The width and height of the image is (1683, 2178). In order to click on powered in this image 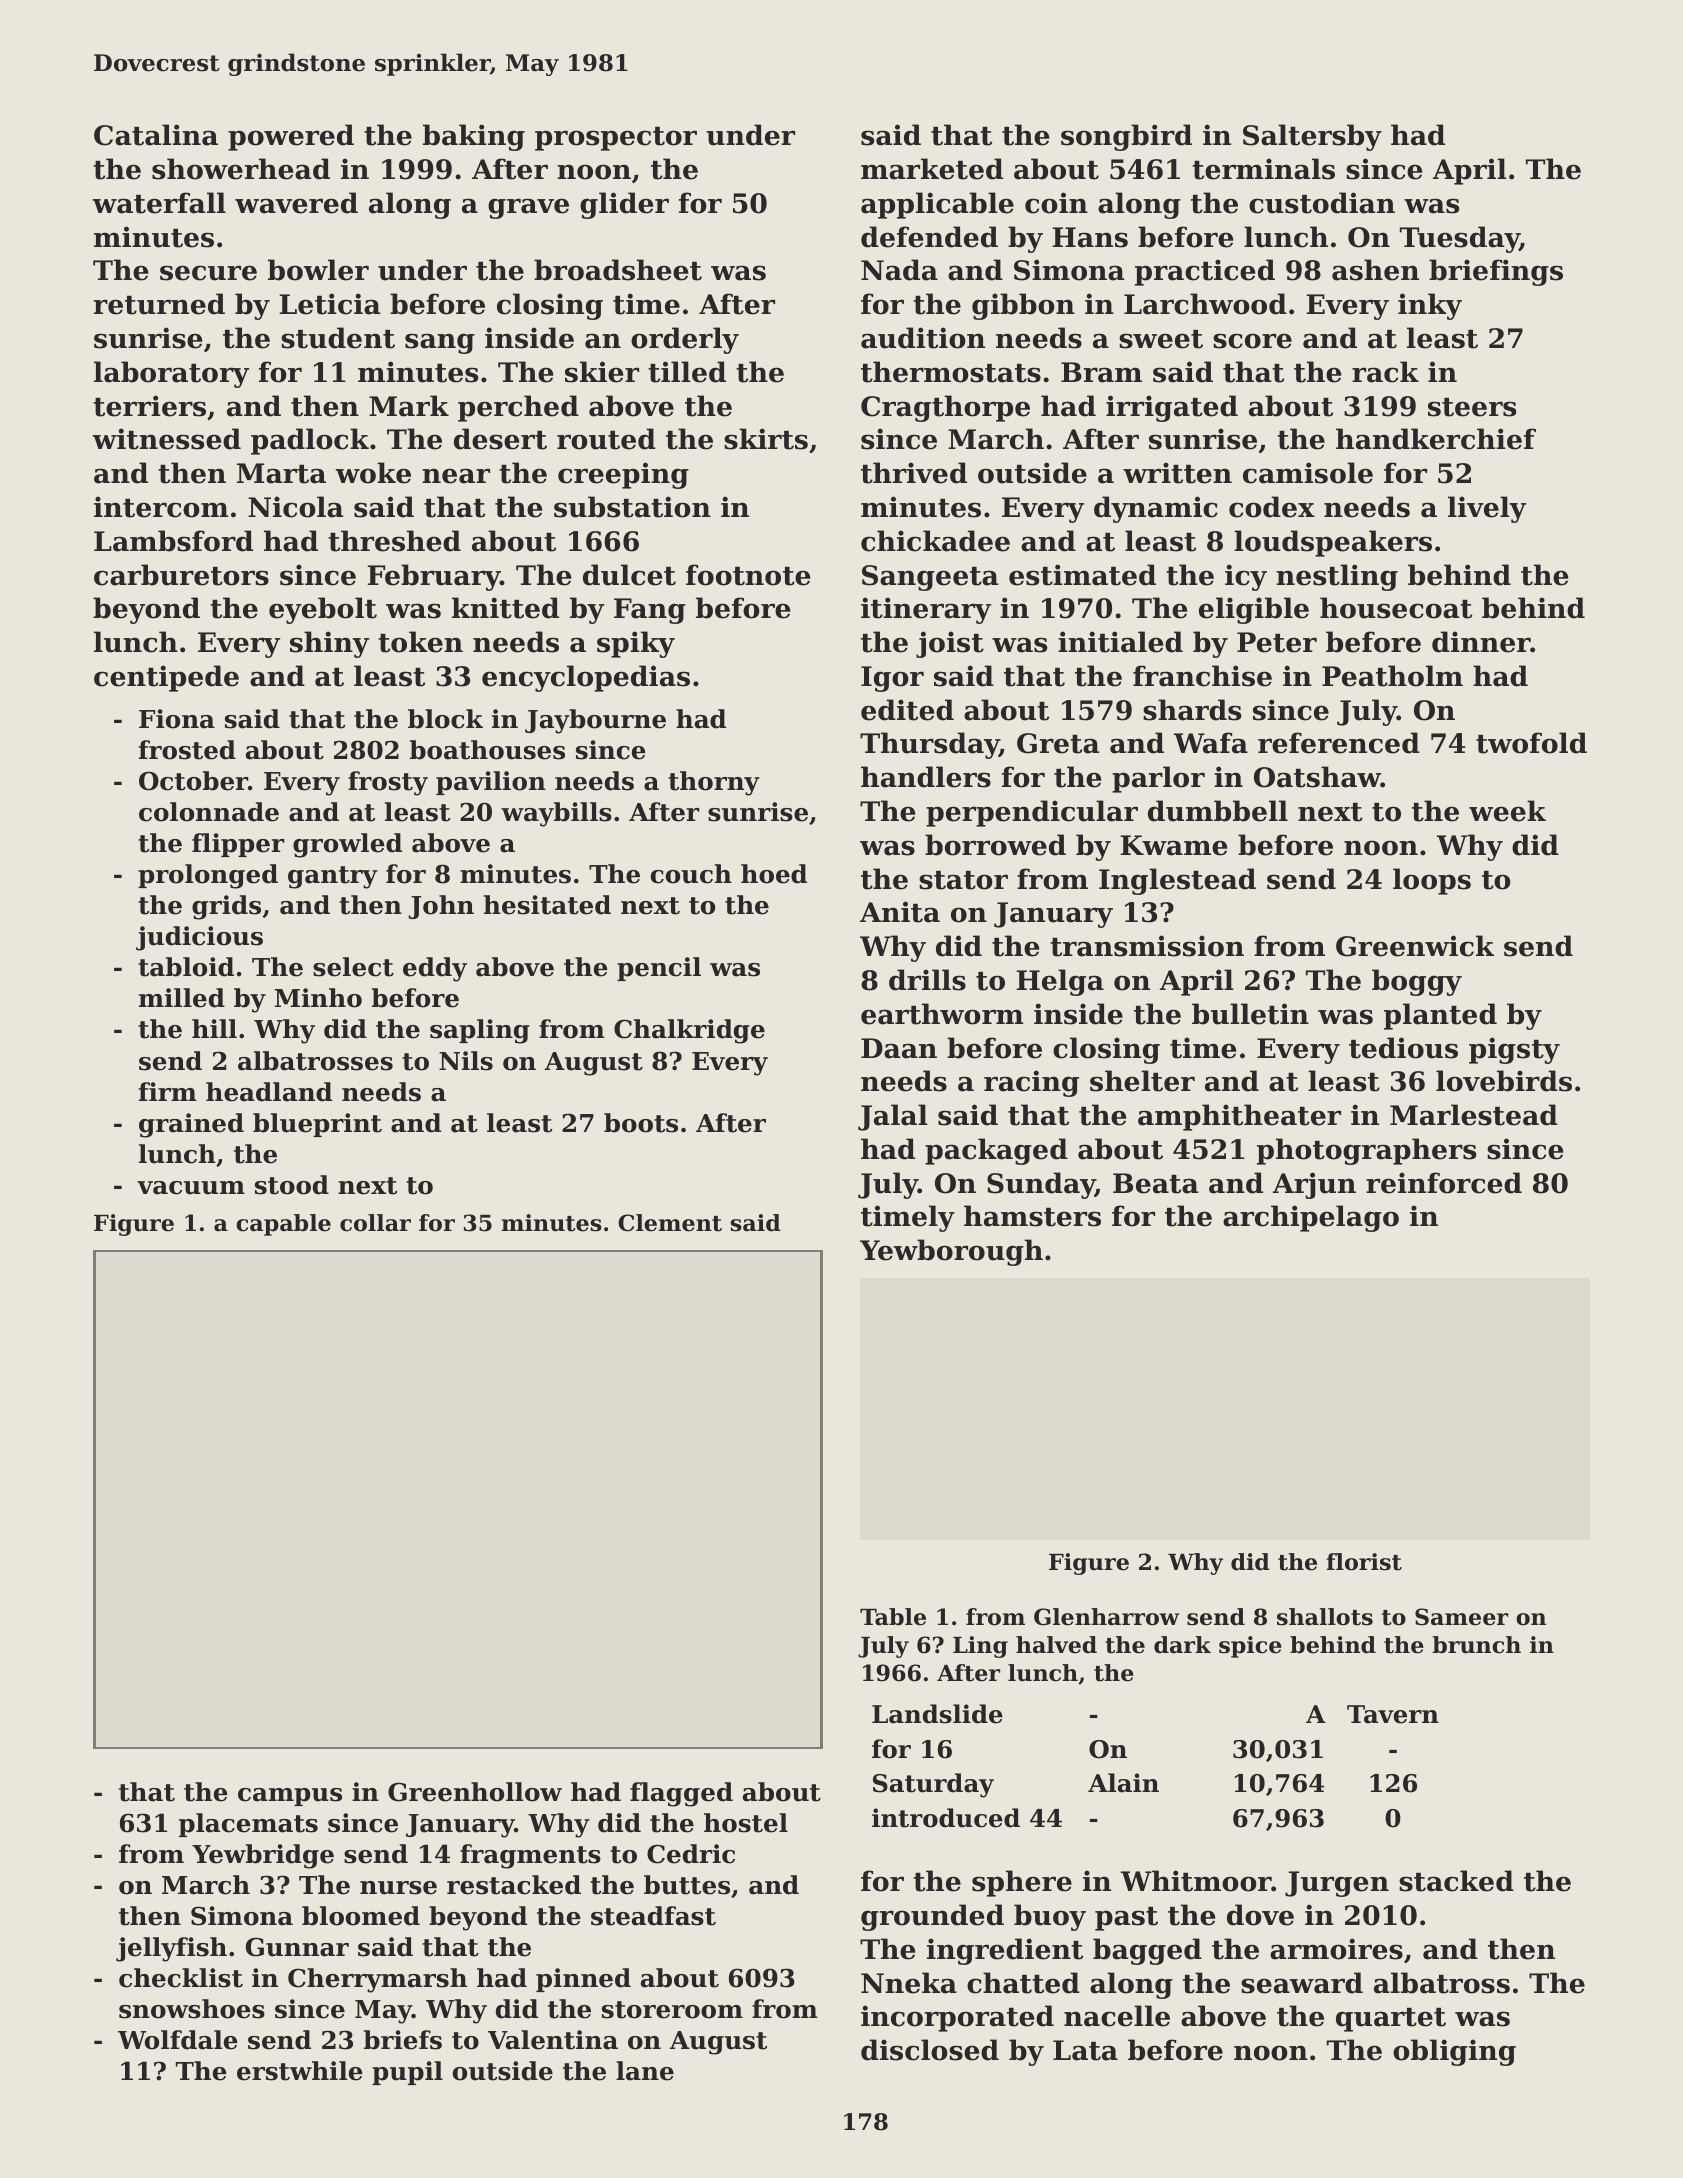, I will do `click(291, 137)`.
